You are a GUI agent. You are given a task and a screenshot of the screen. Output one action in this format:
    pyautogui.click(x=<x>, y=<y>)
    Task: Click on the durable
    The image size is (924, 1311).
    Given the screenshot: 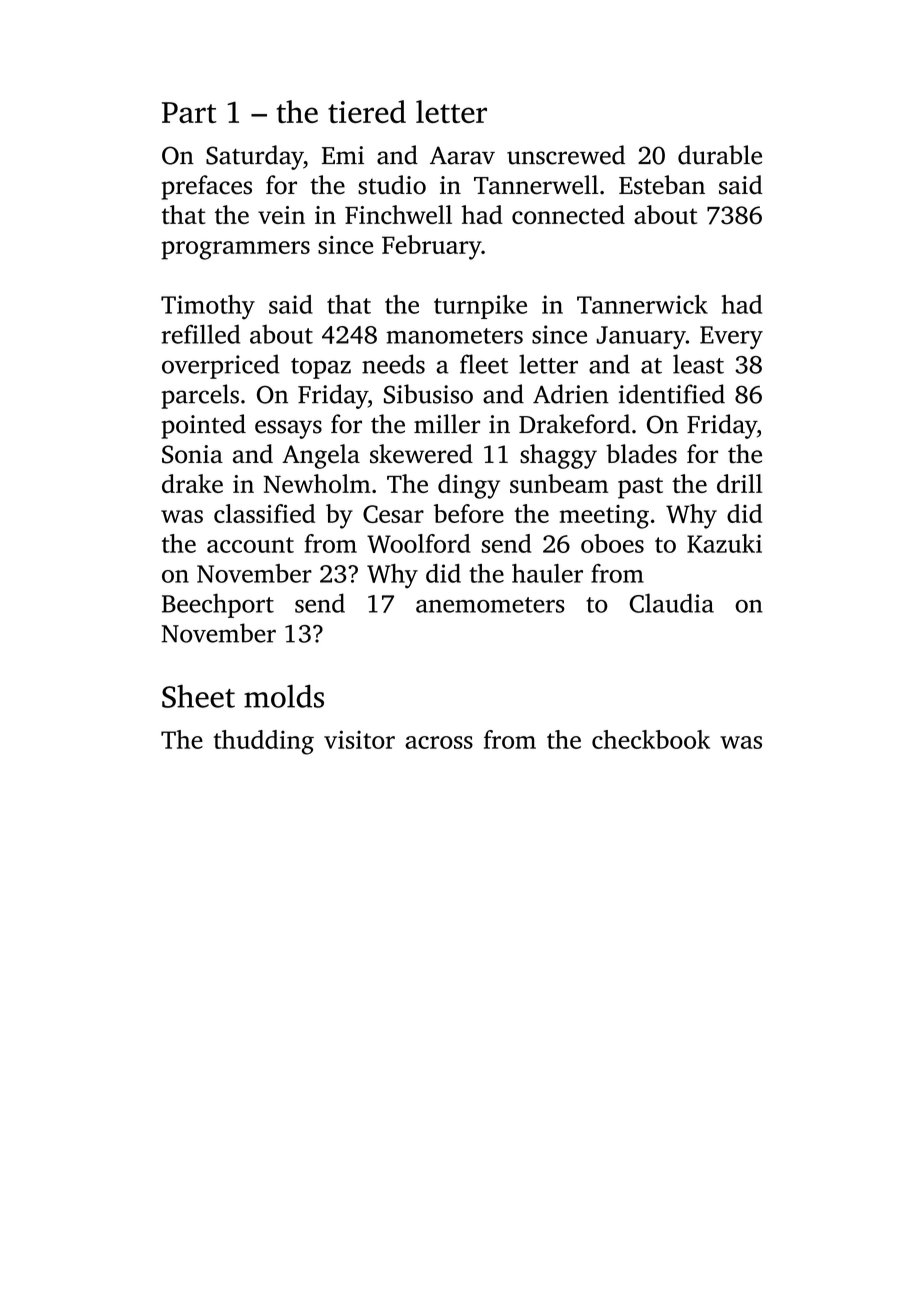 What is the action you would take?
    pyautogui.click(x=720, y=155)
